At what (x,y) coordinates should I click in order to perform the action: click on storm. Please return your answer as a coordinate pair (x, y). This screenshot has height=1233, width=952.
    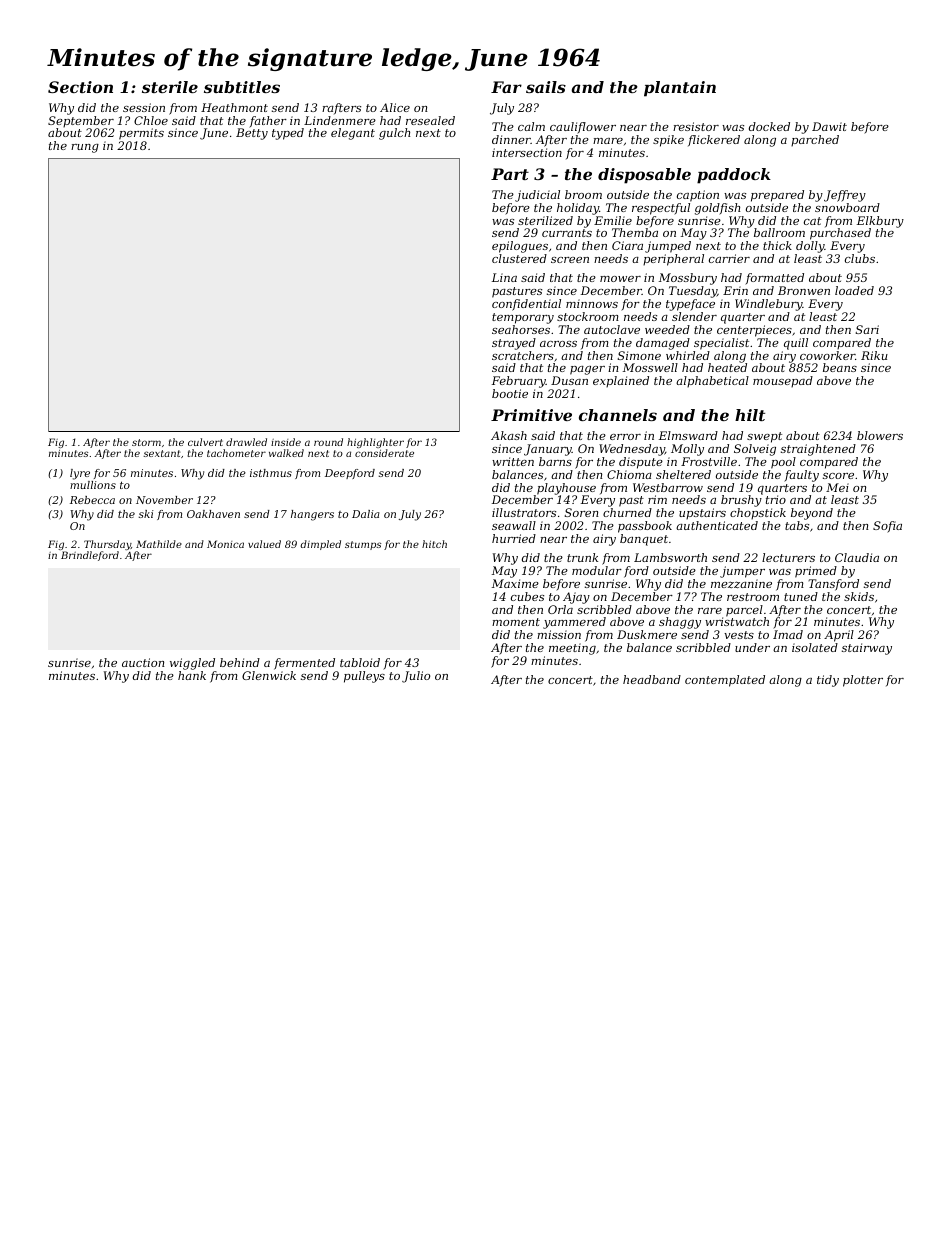
    Looking at the image, I should click on (146, 442).
